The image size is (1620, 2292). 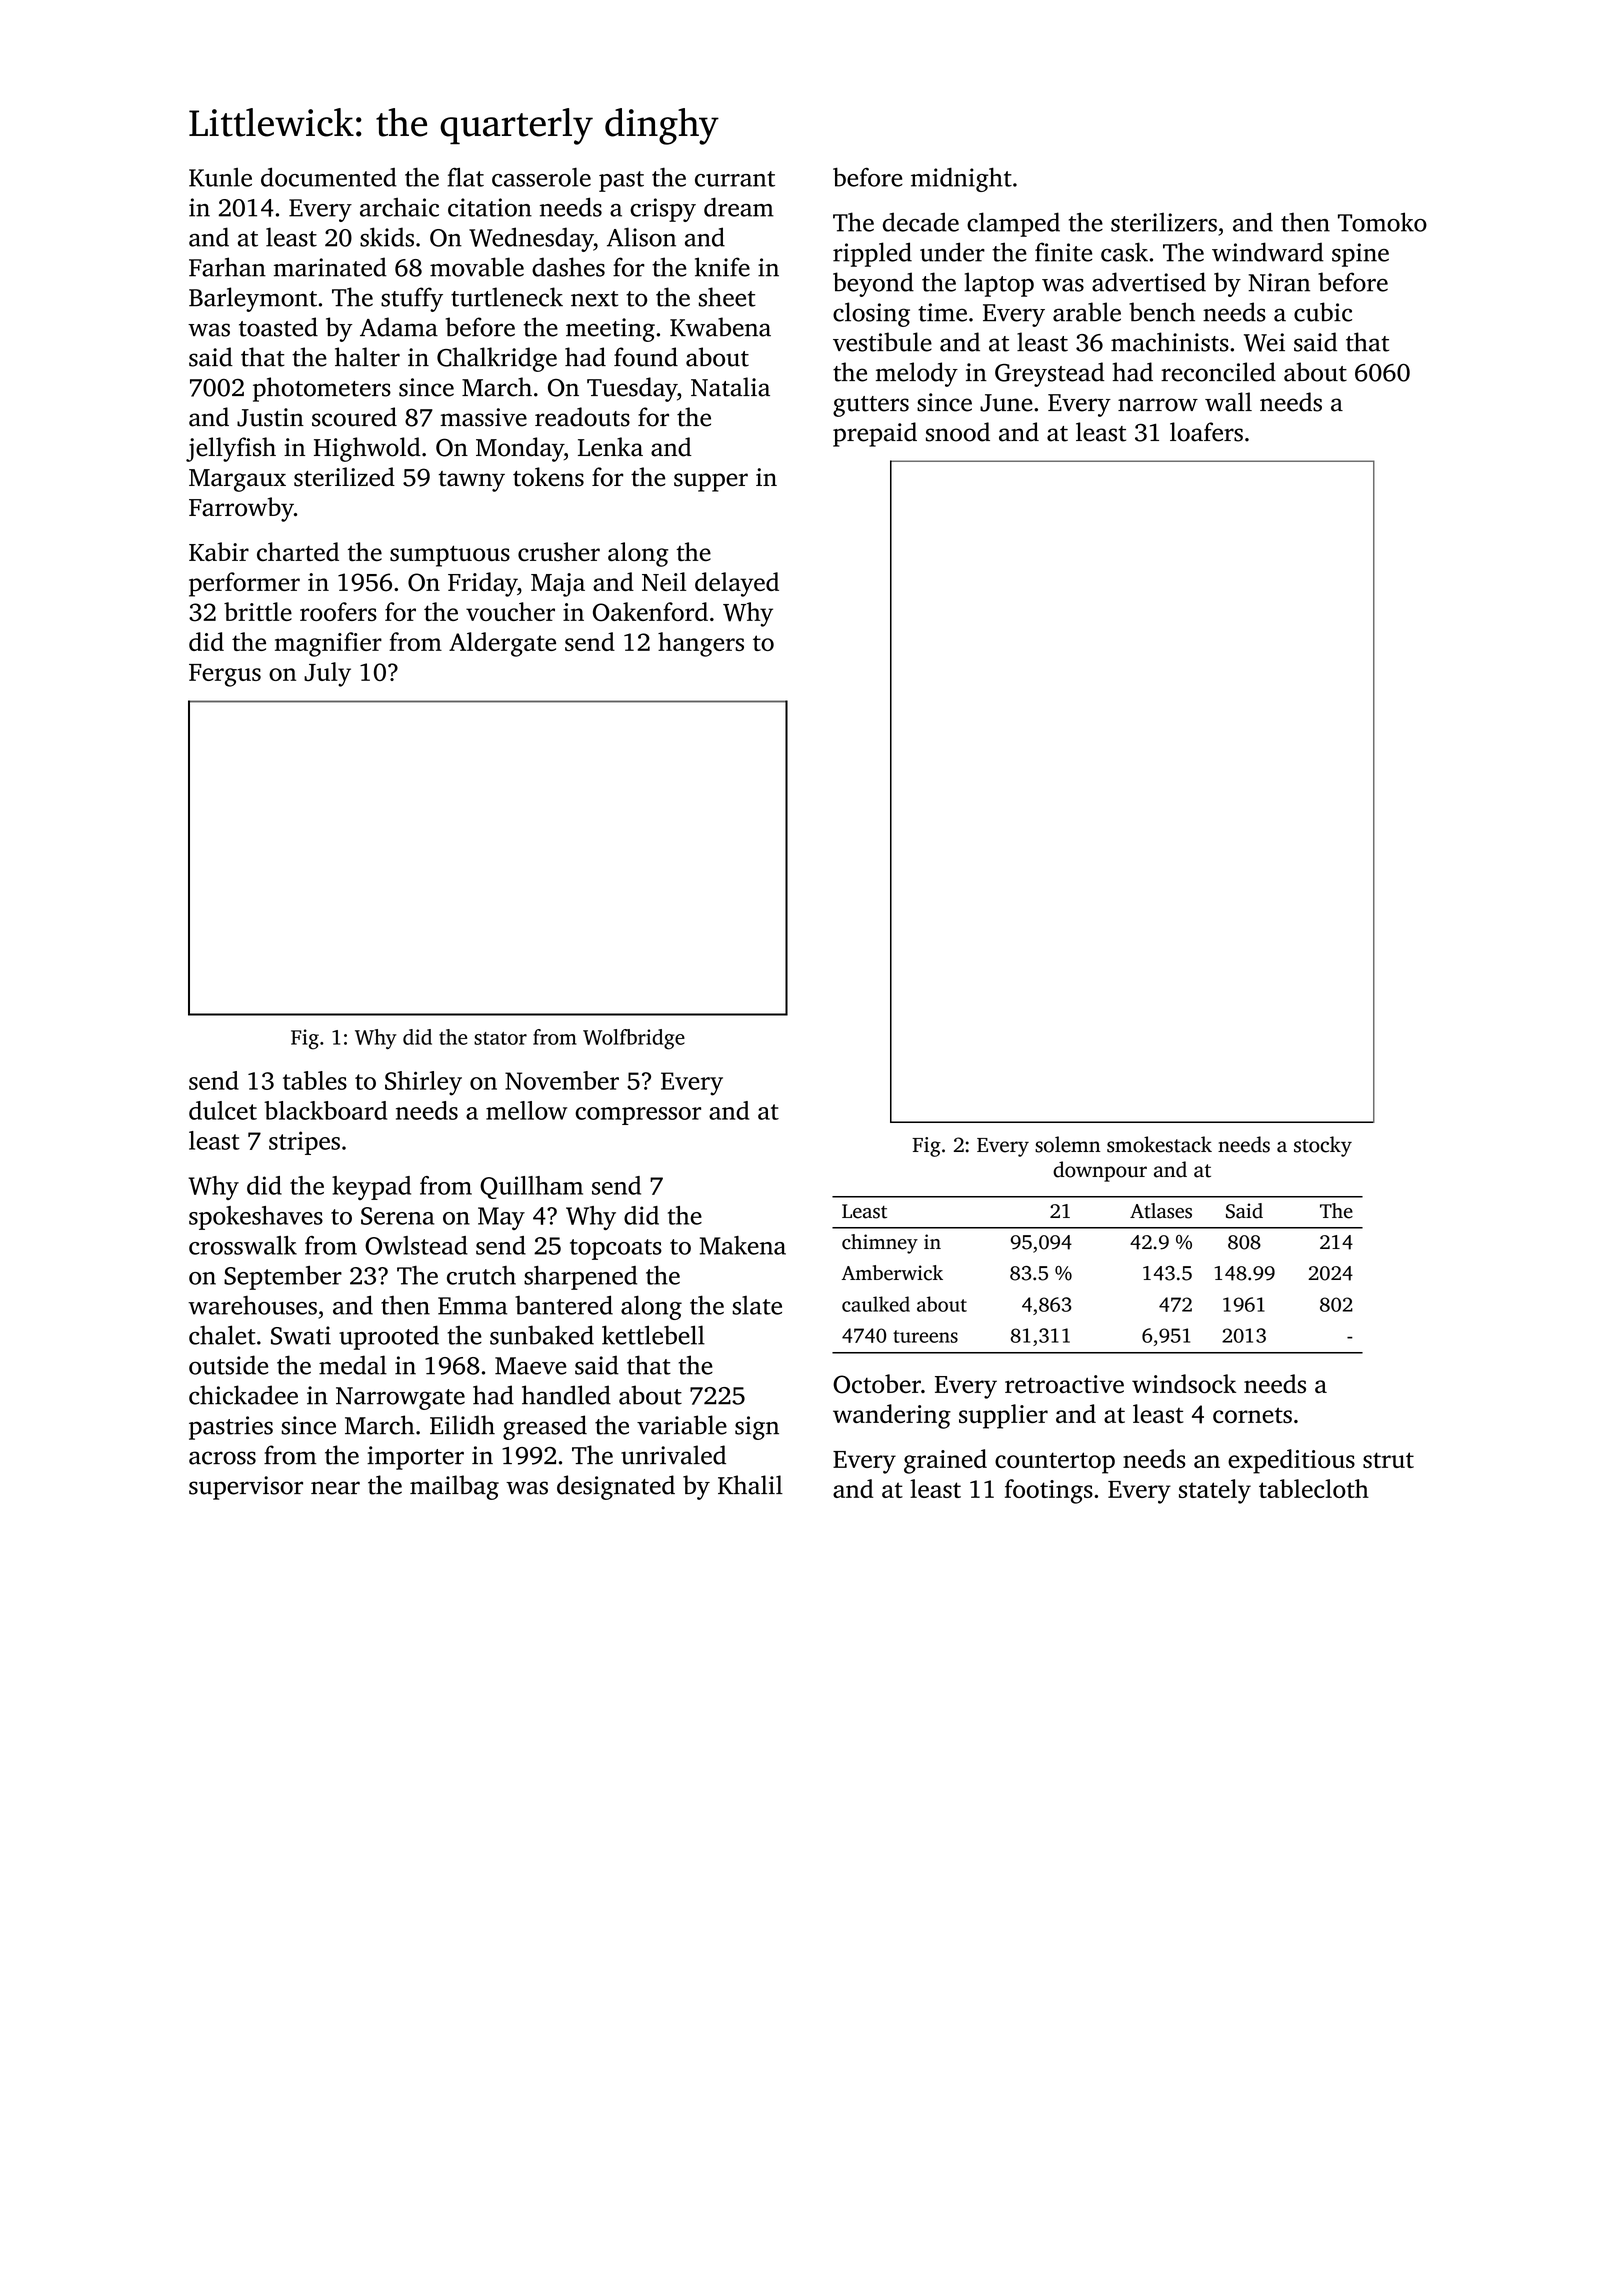 What do you see at coordinates (298, 551) in the document?
I see `charted` at bounding box center [298, 551].
